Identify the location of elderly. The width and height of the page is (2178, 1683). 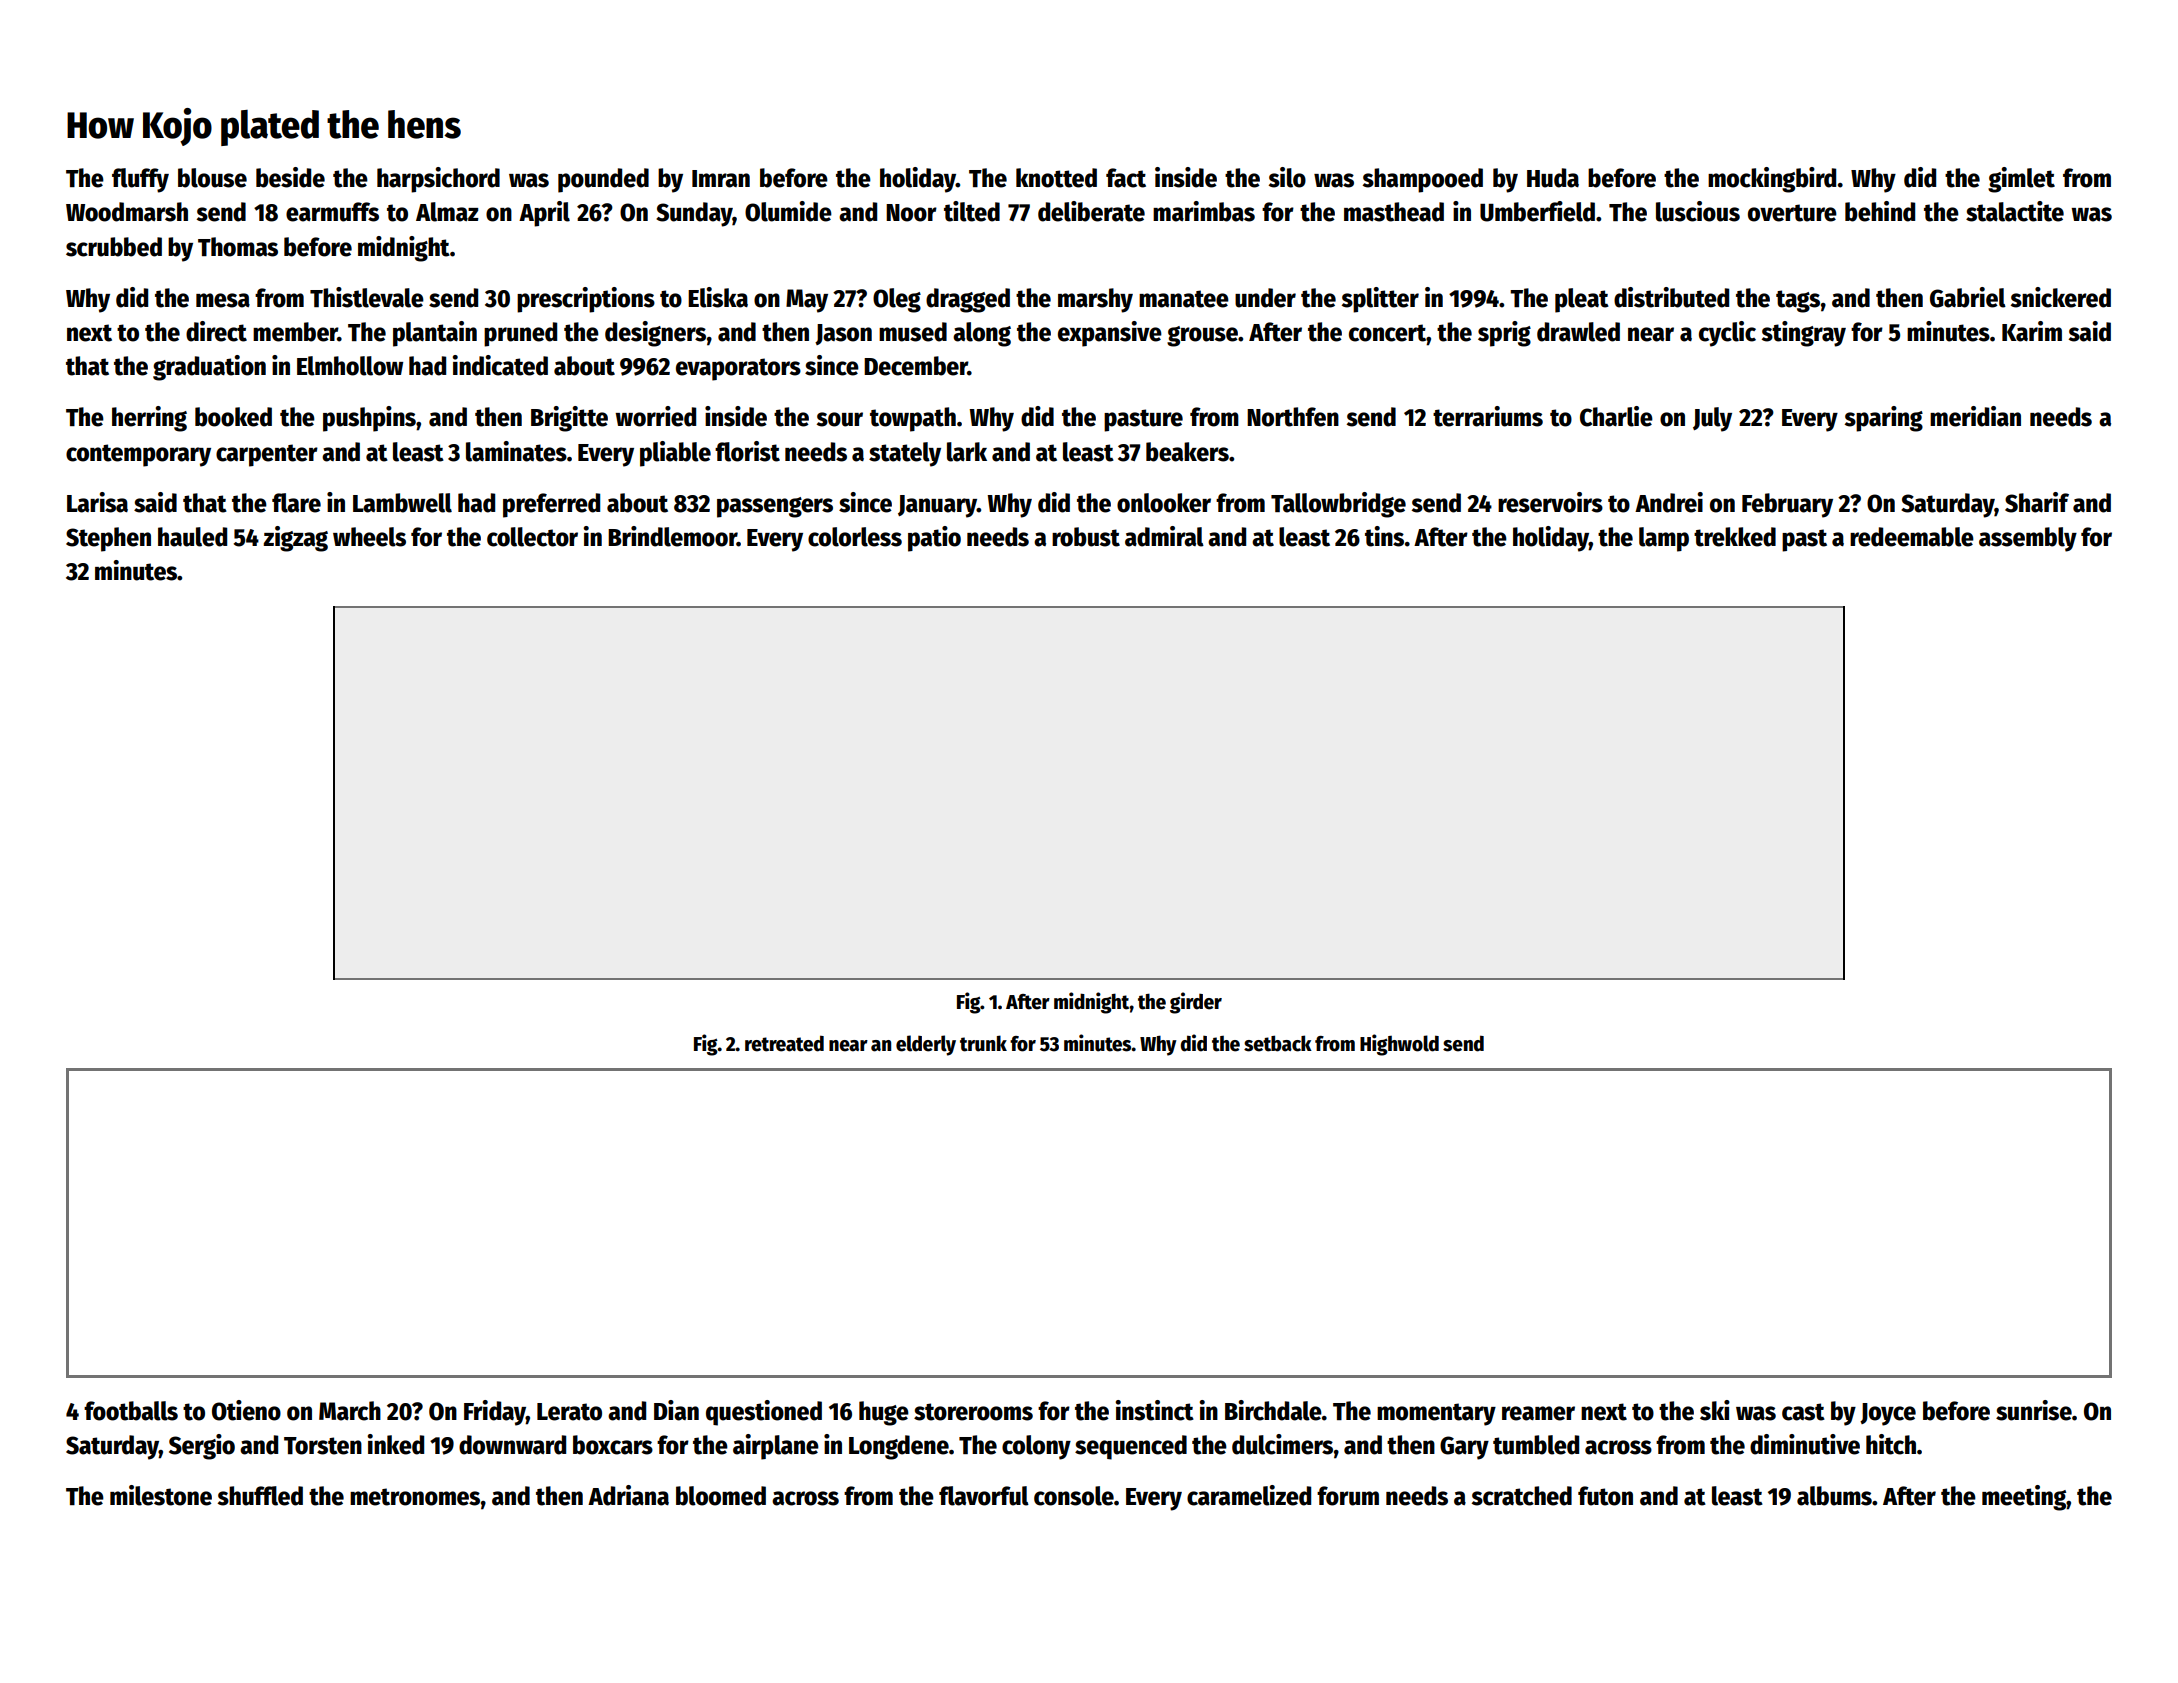
(926, 1045).
